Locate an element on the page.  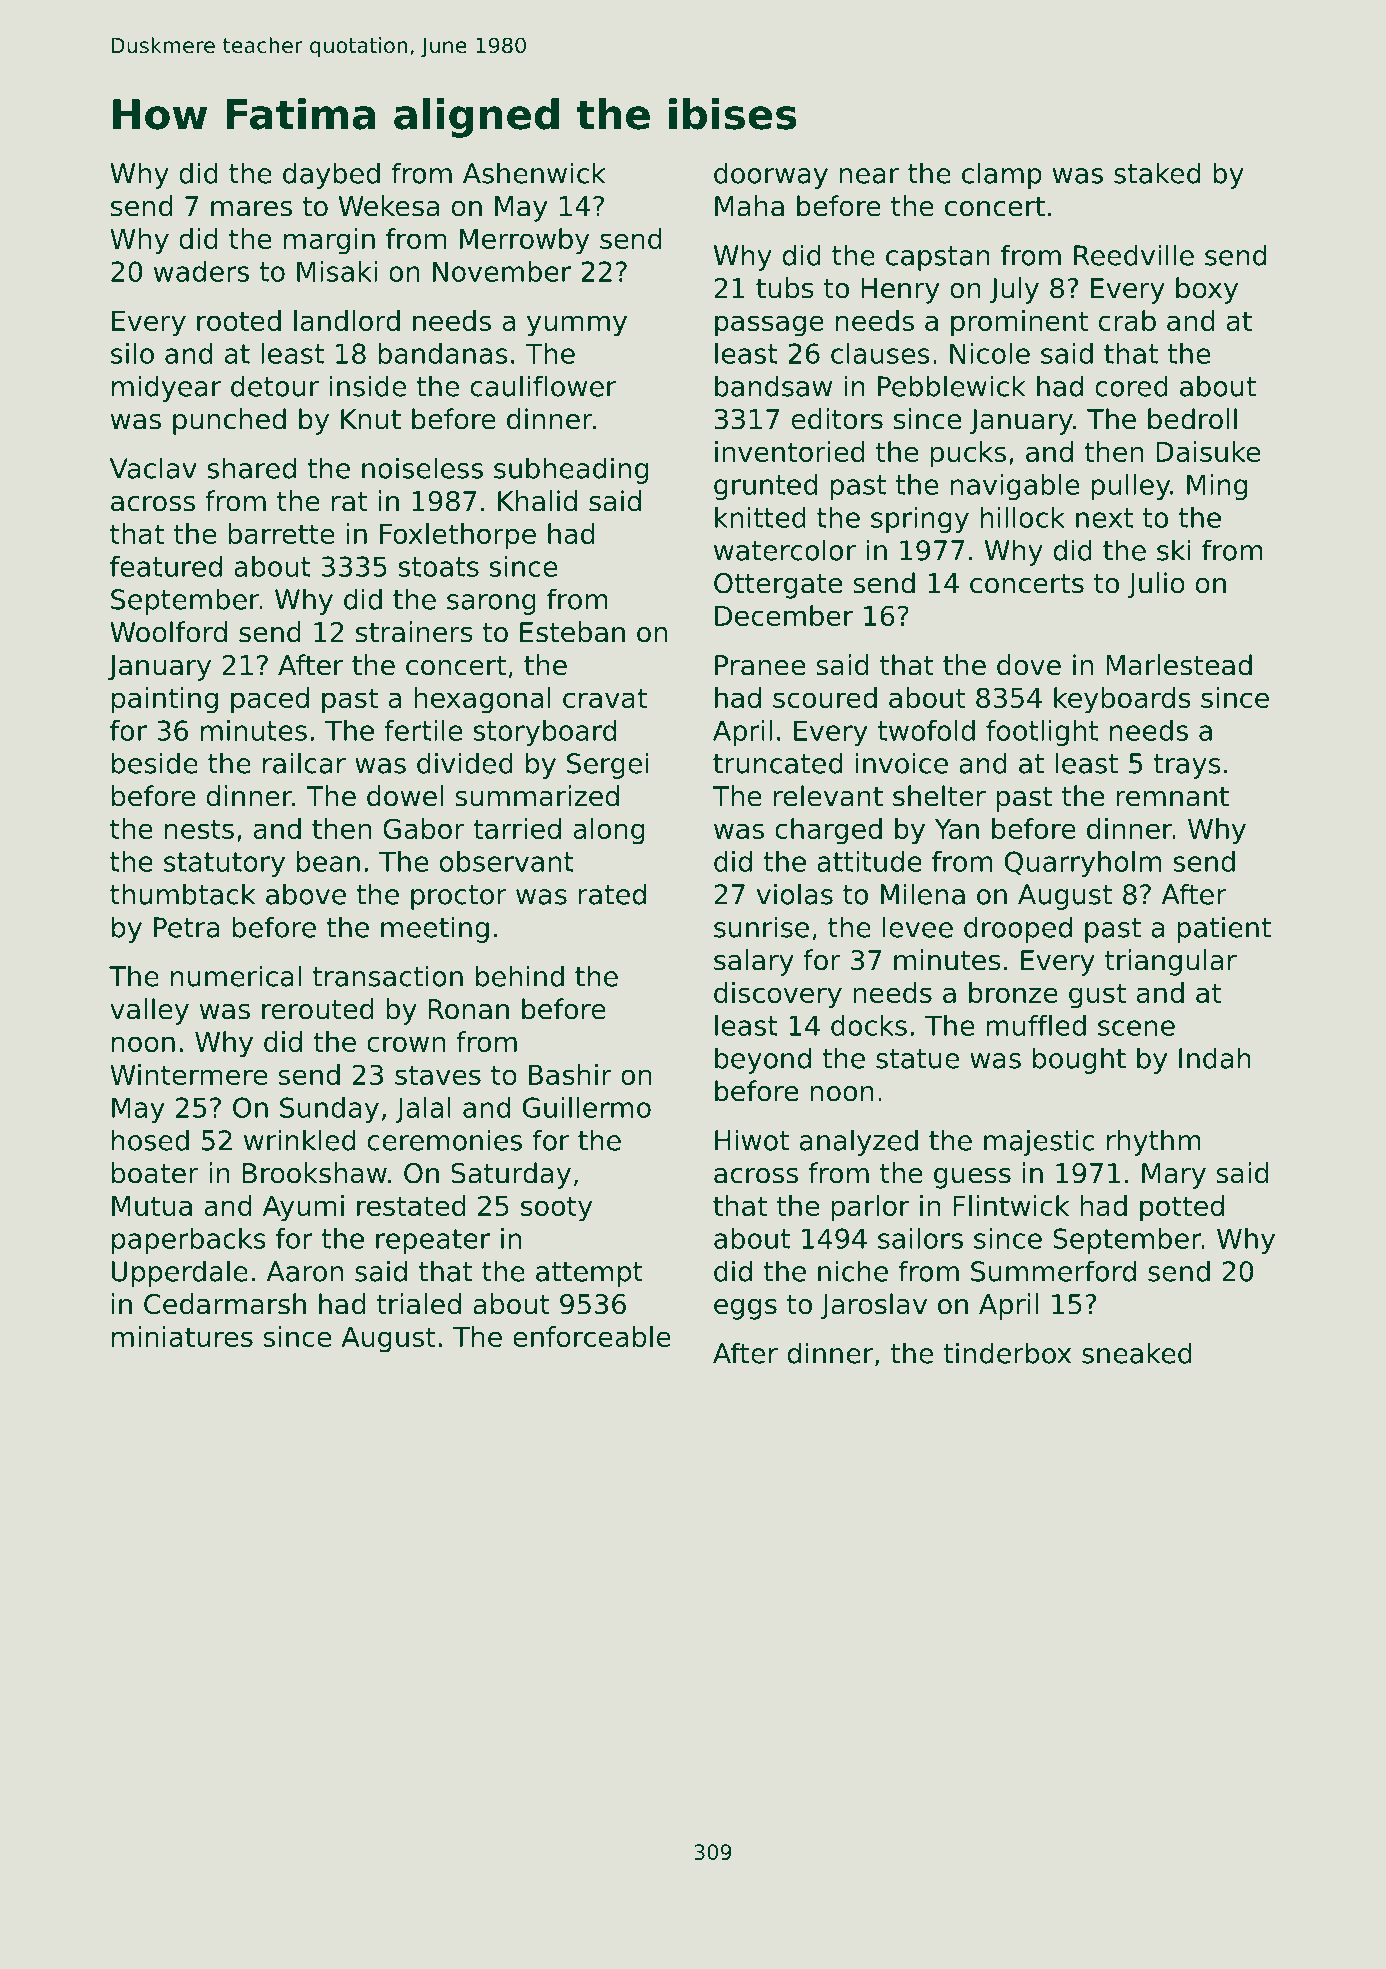
Petra is located at coordinates (187, 927).
